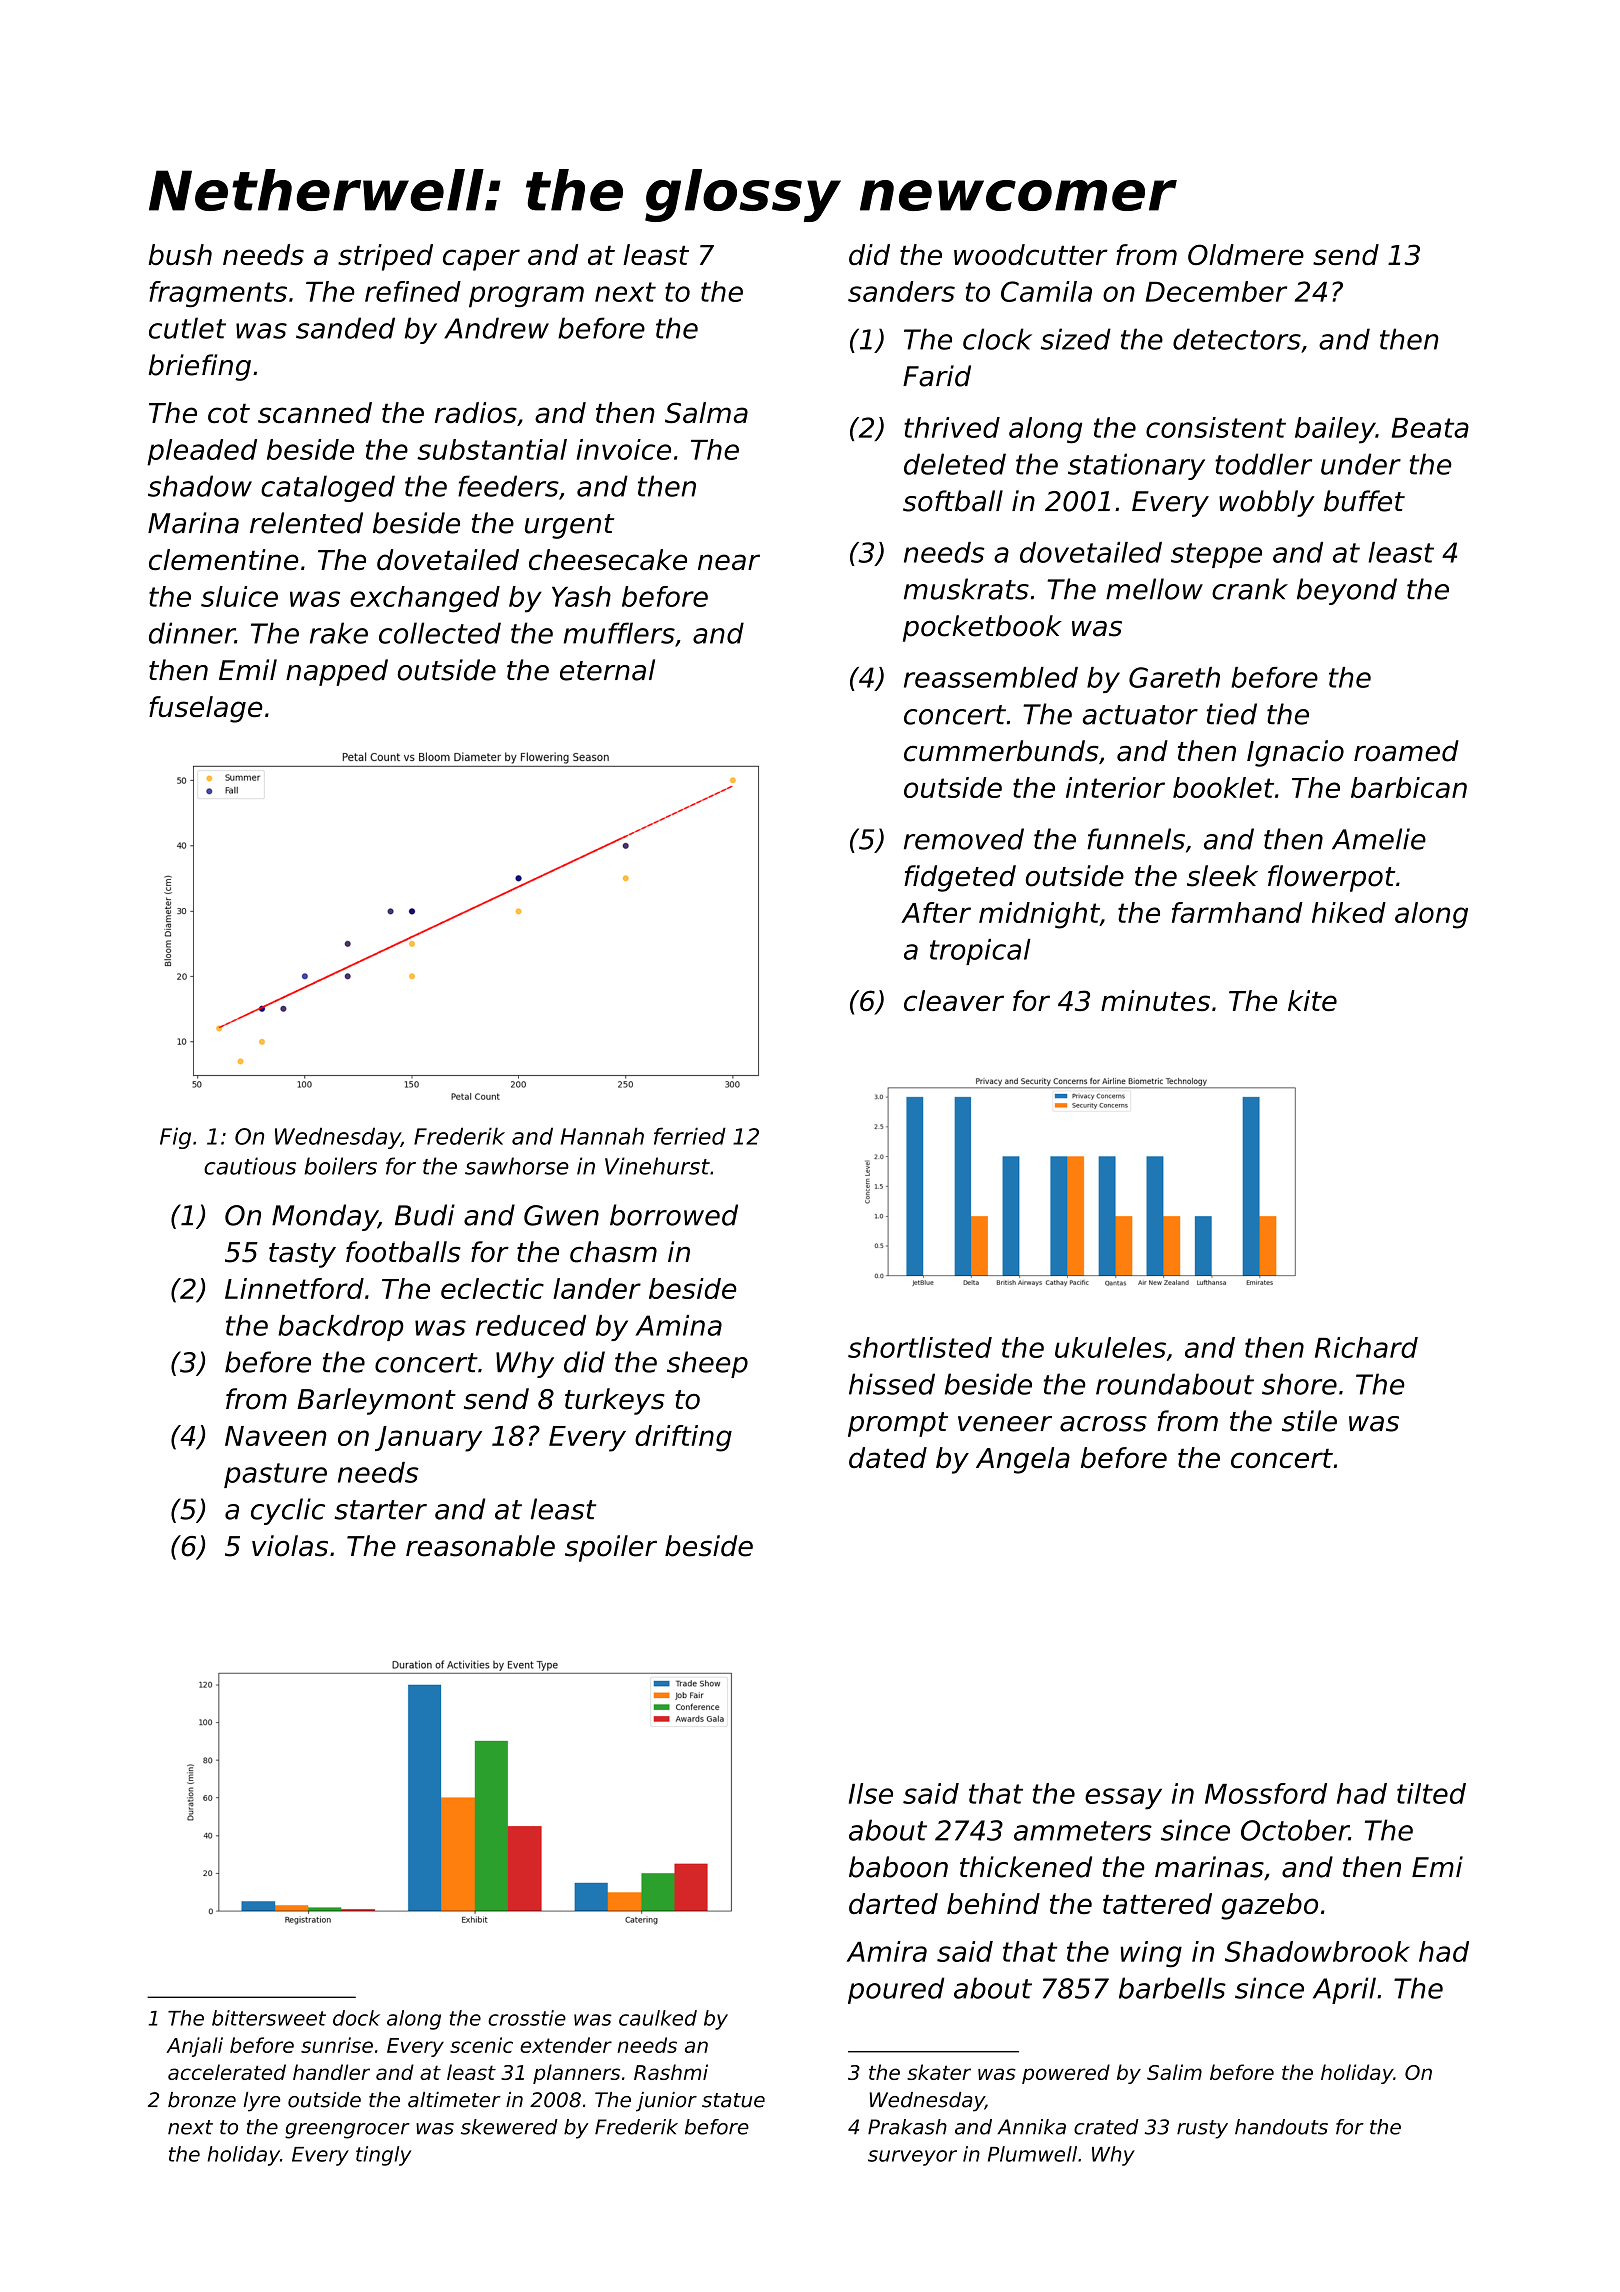 This page has width=1620, height=2292. What do you see at coordinates (250, 1166) in the page?
I see `cautious` at bounding box center [250, 1166].
